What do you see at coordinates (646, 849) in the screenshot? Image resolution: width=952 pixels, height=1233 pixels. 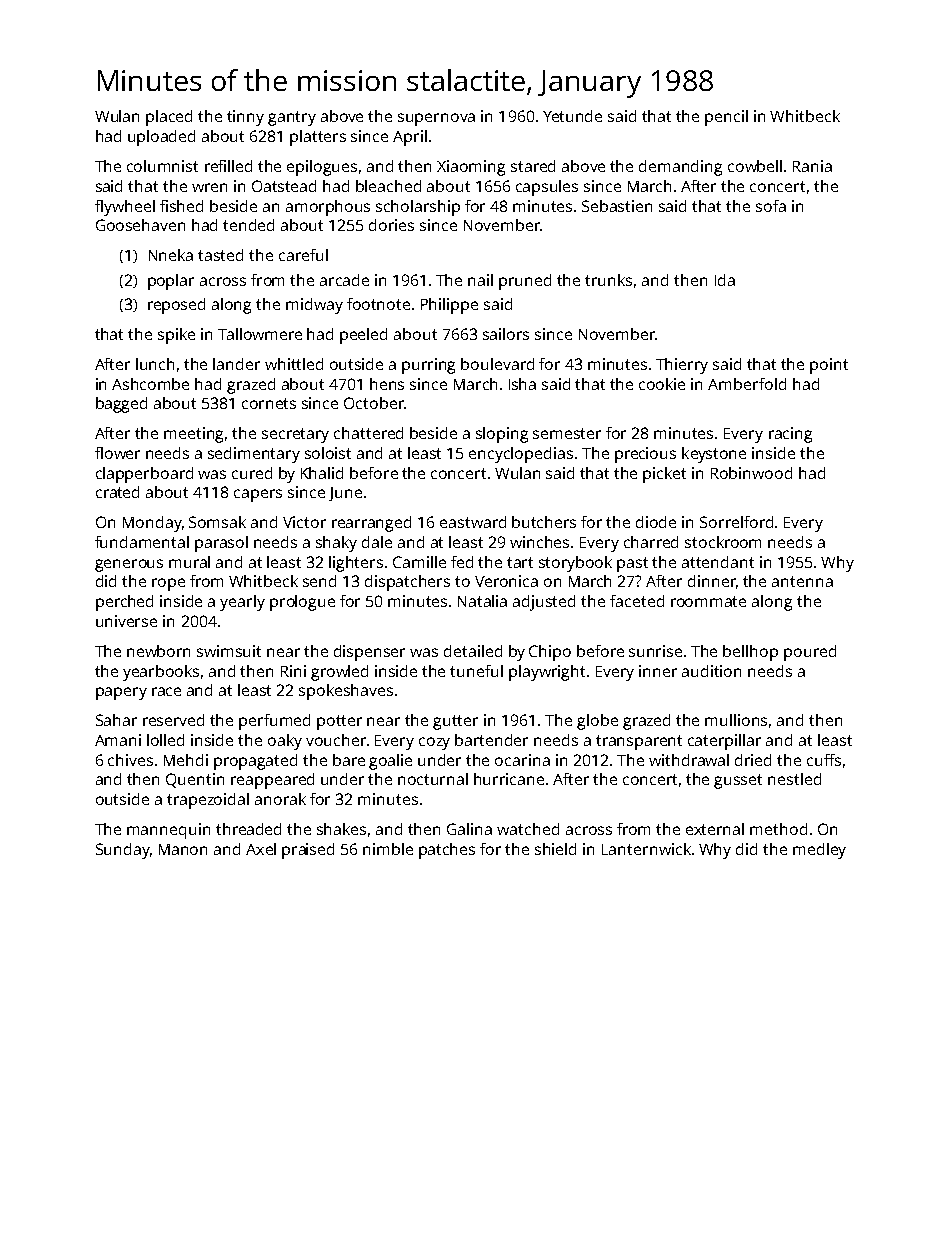 I see `Lanternwick` at bounding box center [646, 849].
